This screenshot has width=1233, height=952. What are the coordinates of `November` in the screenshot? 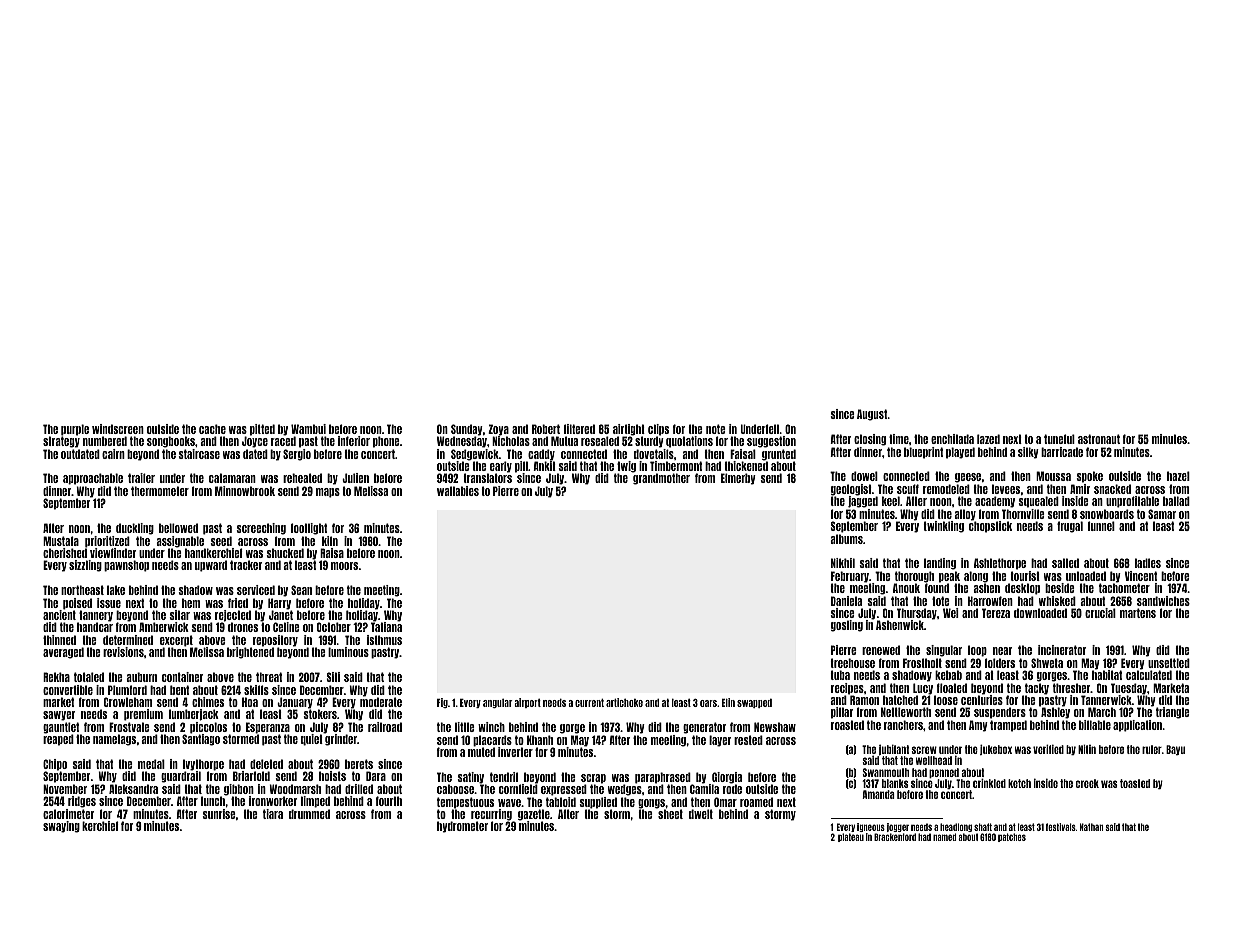 It's located at (65, 789).
